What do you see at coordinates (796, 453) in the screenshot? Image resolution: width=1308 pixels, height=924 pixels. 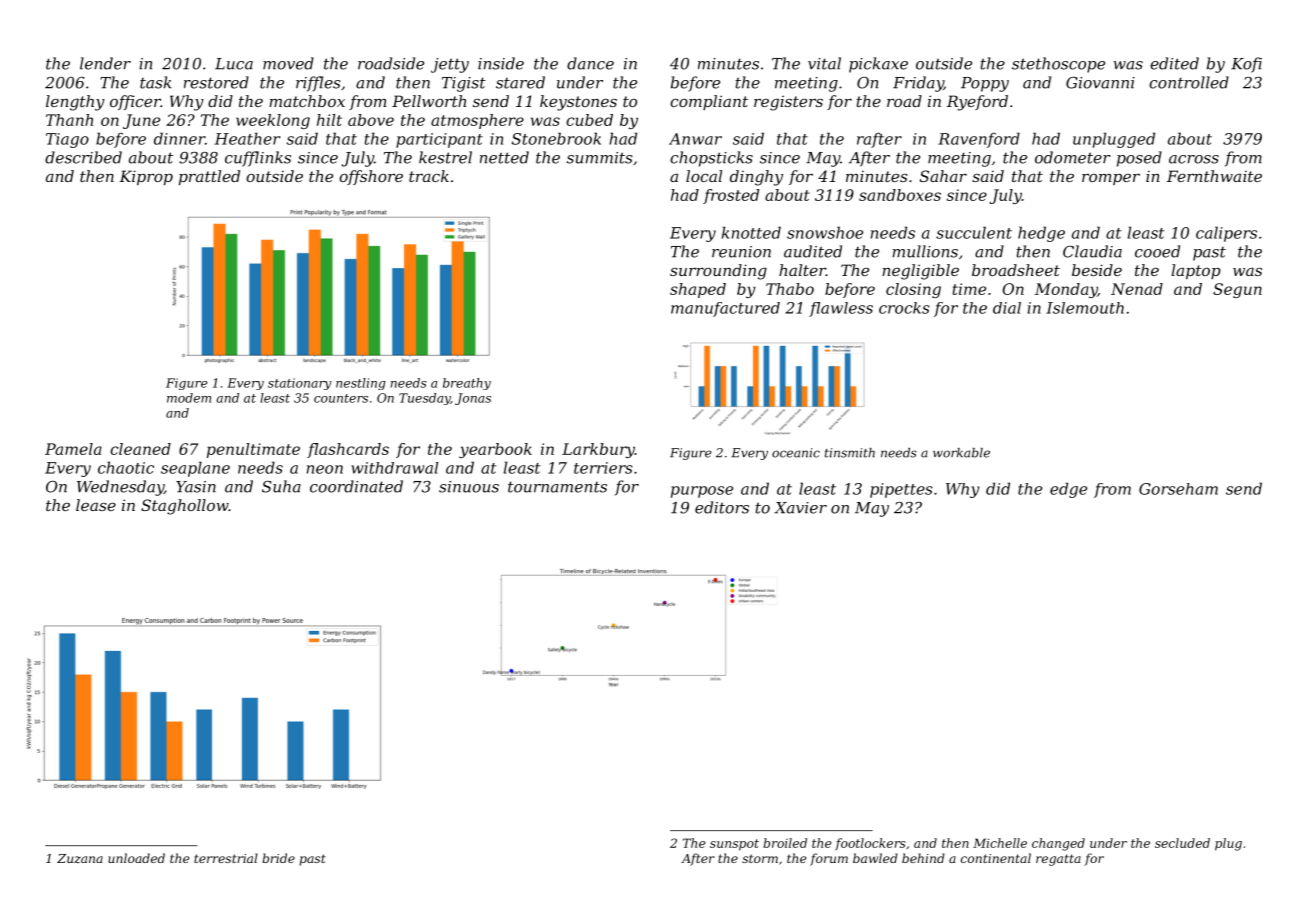 I see `oceanic` at bounding box center [796, 453].
